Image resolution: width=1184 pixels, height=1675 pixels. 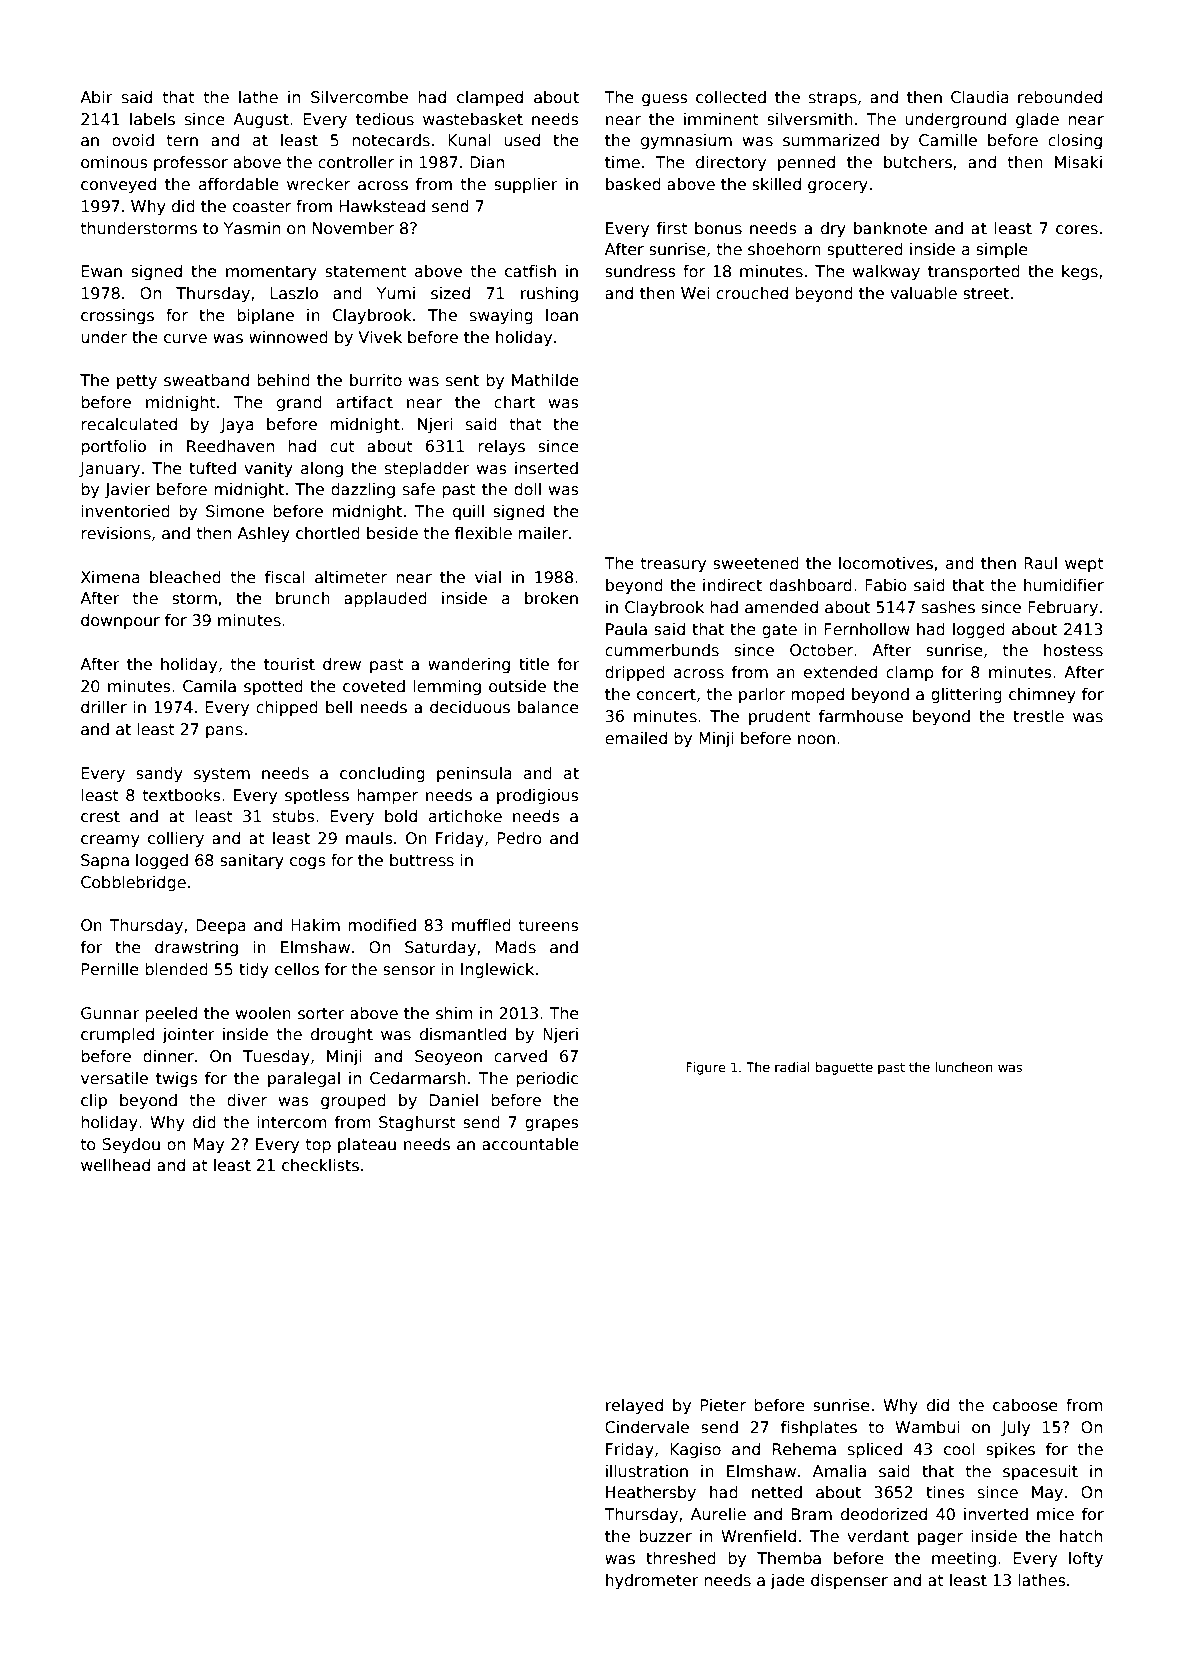 What do you see at coordinates (265, 316) in the document?
I see `biplane` at bounding box center [265, 316].
